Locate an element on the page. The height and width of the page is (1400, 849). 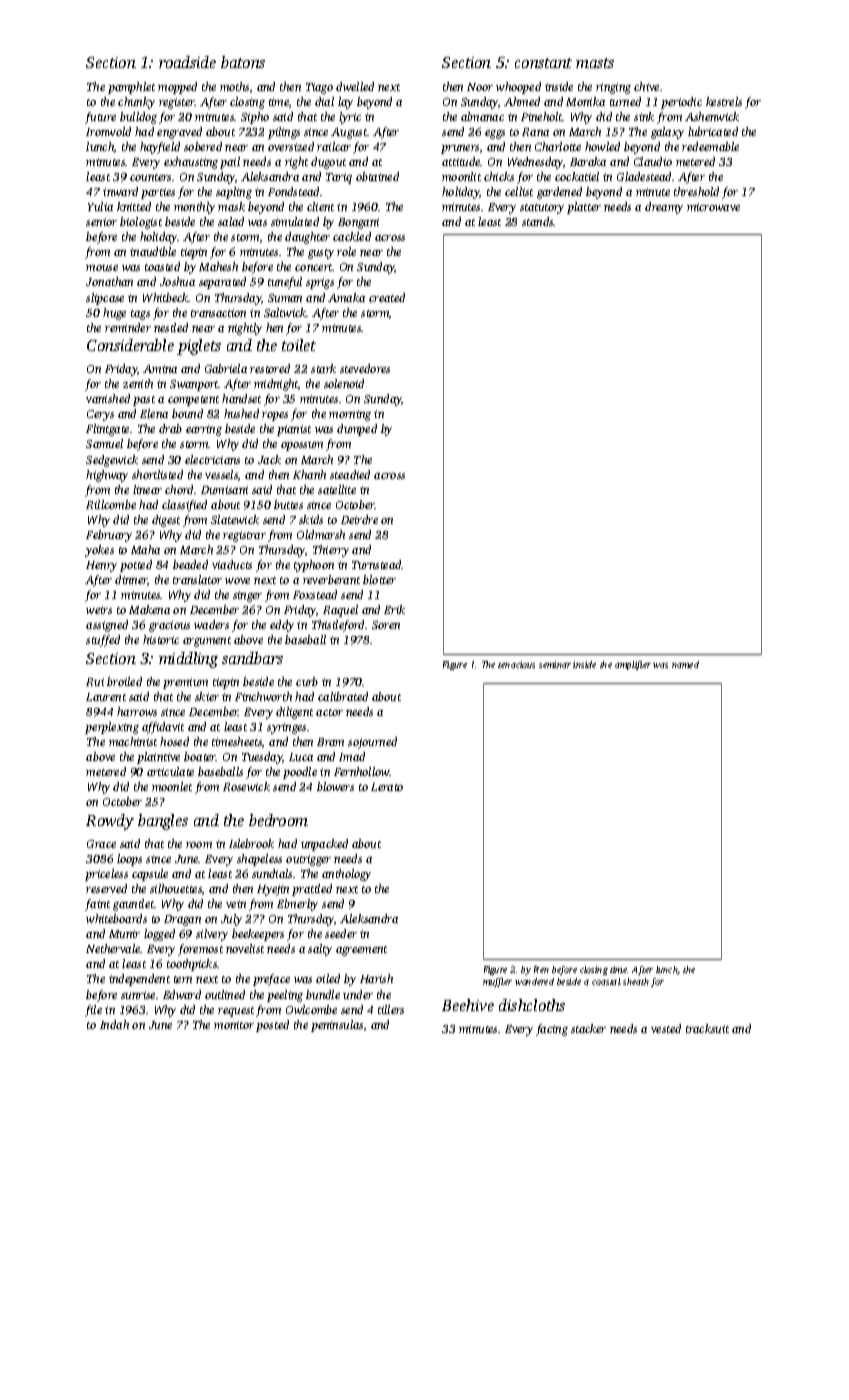
amplifier is located at coordinates (633, 665).
